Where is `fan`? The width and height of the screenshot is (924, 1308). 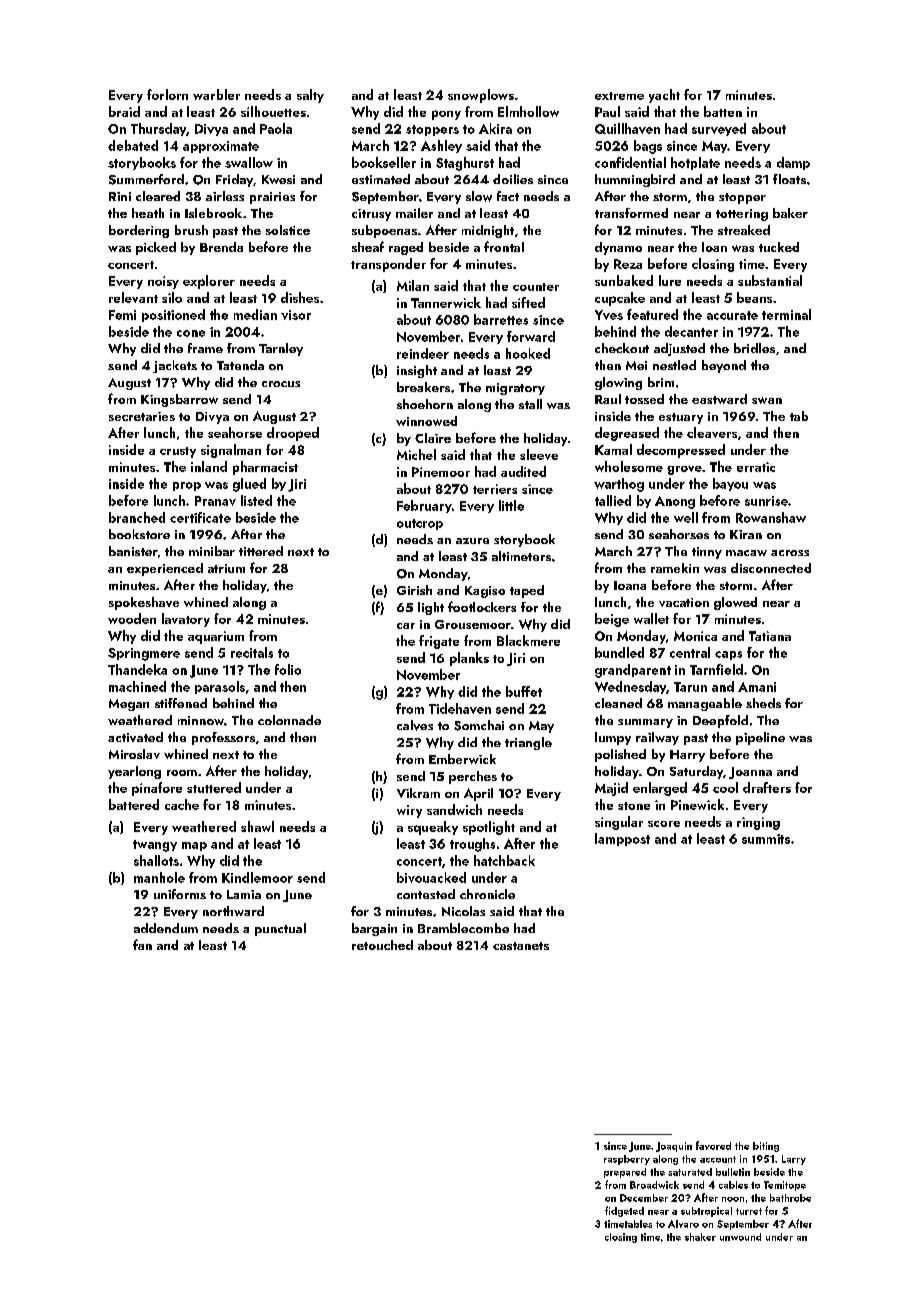 fan is located at coordinates (142, 944).
